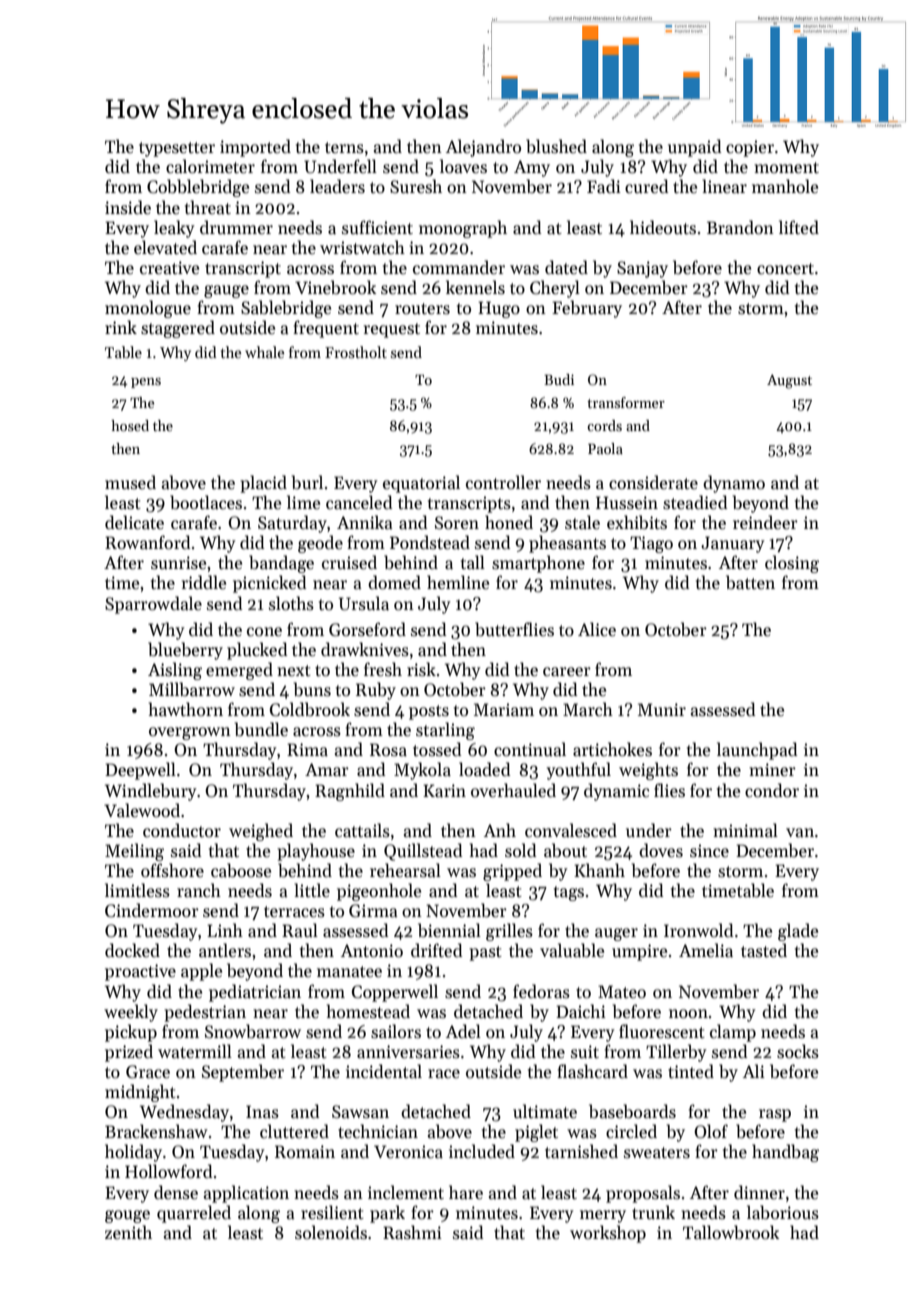 The width and height of the screenshot is (924, 1308). Describe the element at coordinates (153, 605) in the screenshot. I see `Sparrowdale` at that location.
